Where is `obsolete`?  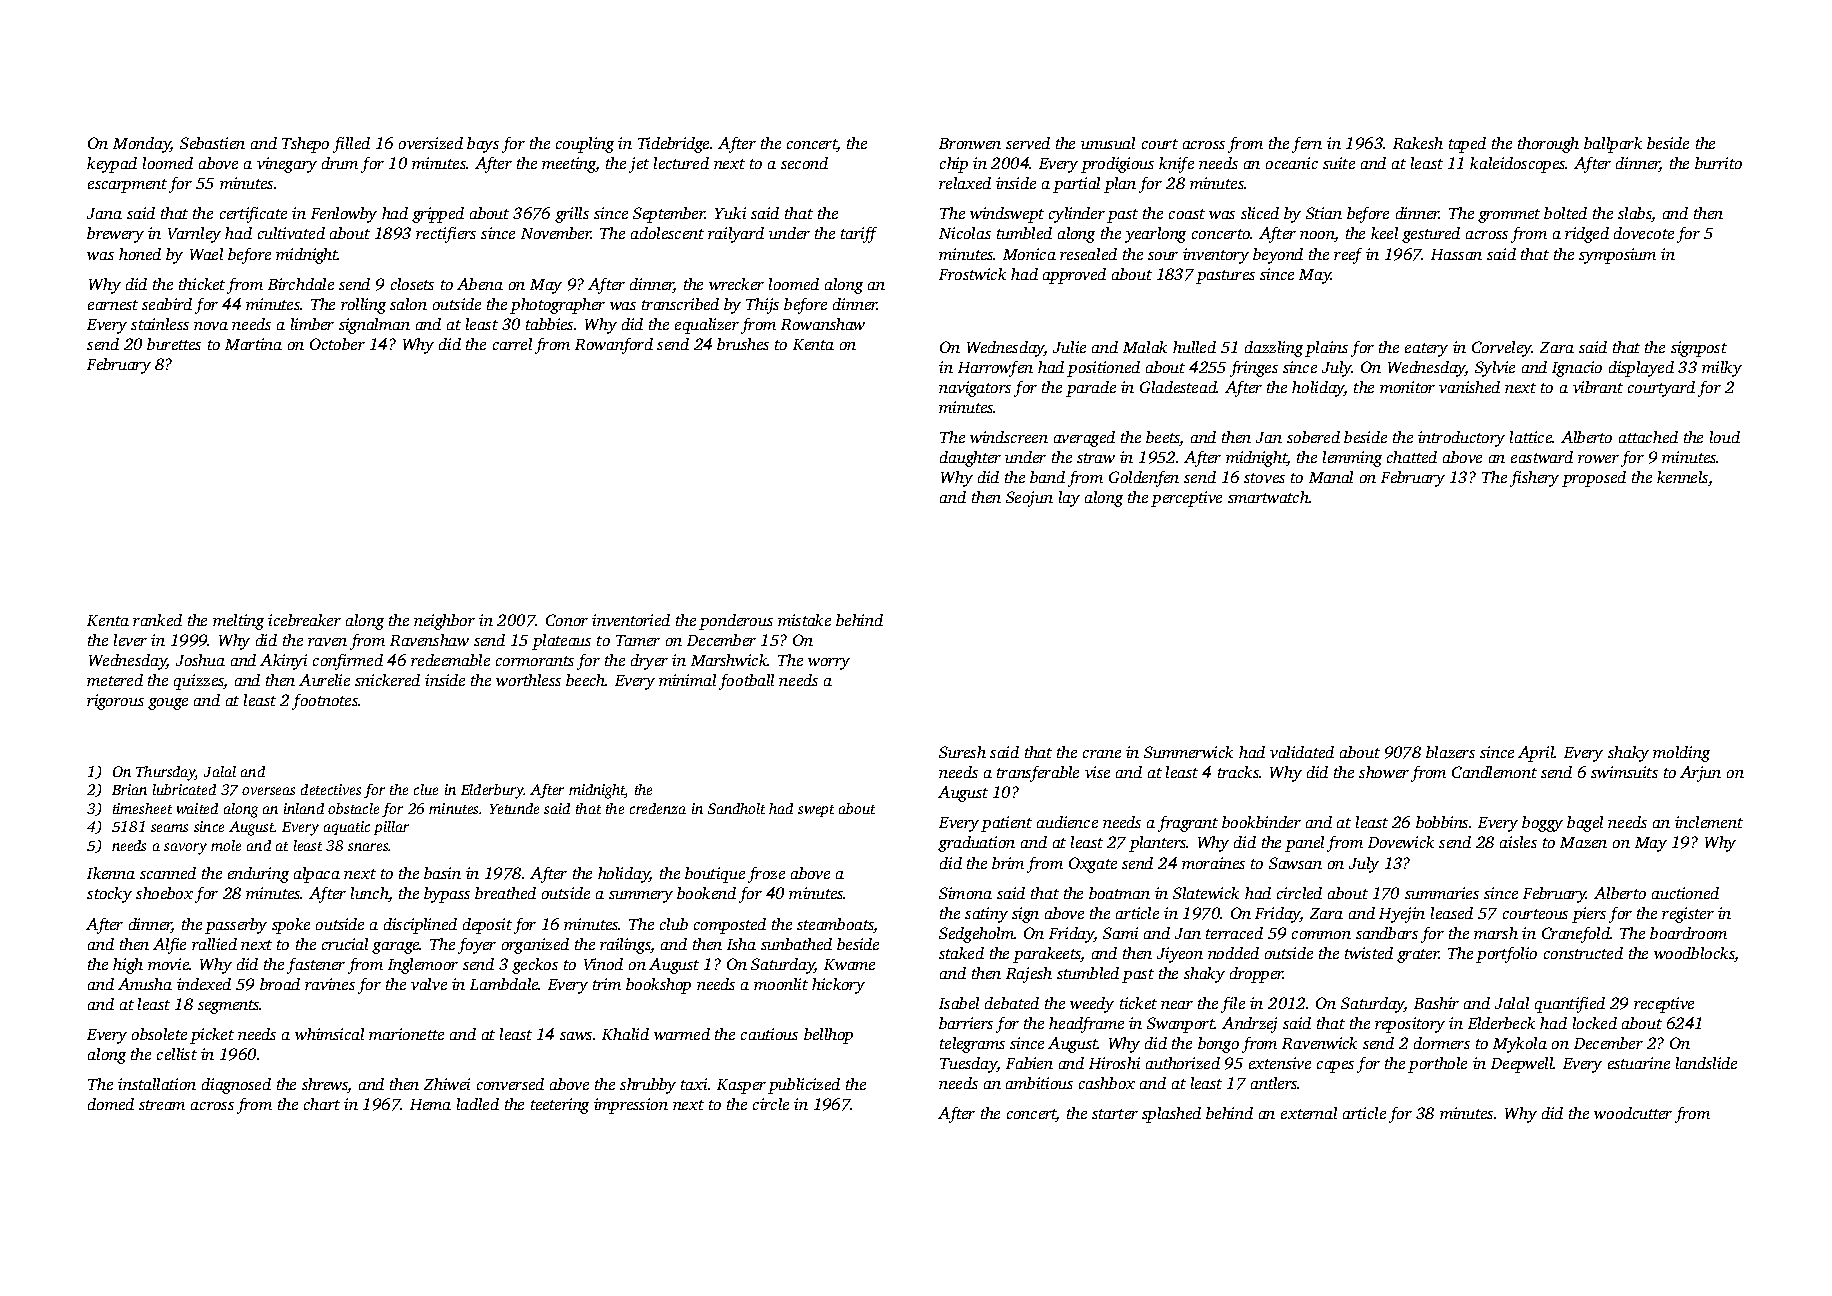 obsolete is located at coordinates (159, 1034).
